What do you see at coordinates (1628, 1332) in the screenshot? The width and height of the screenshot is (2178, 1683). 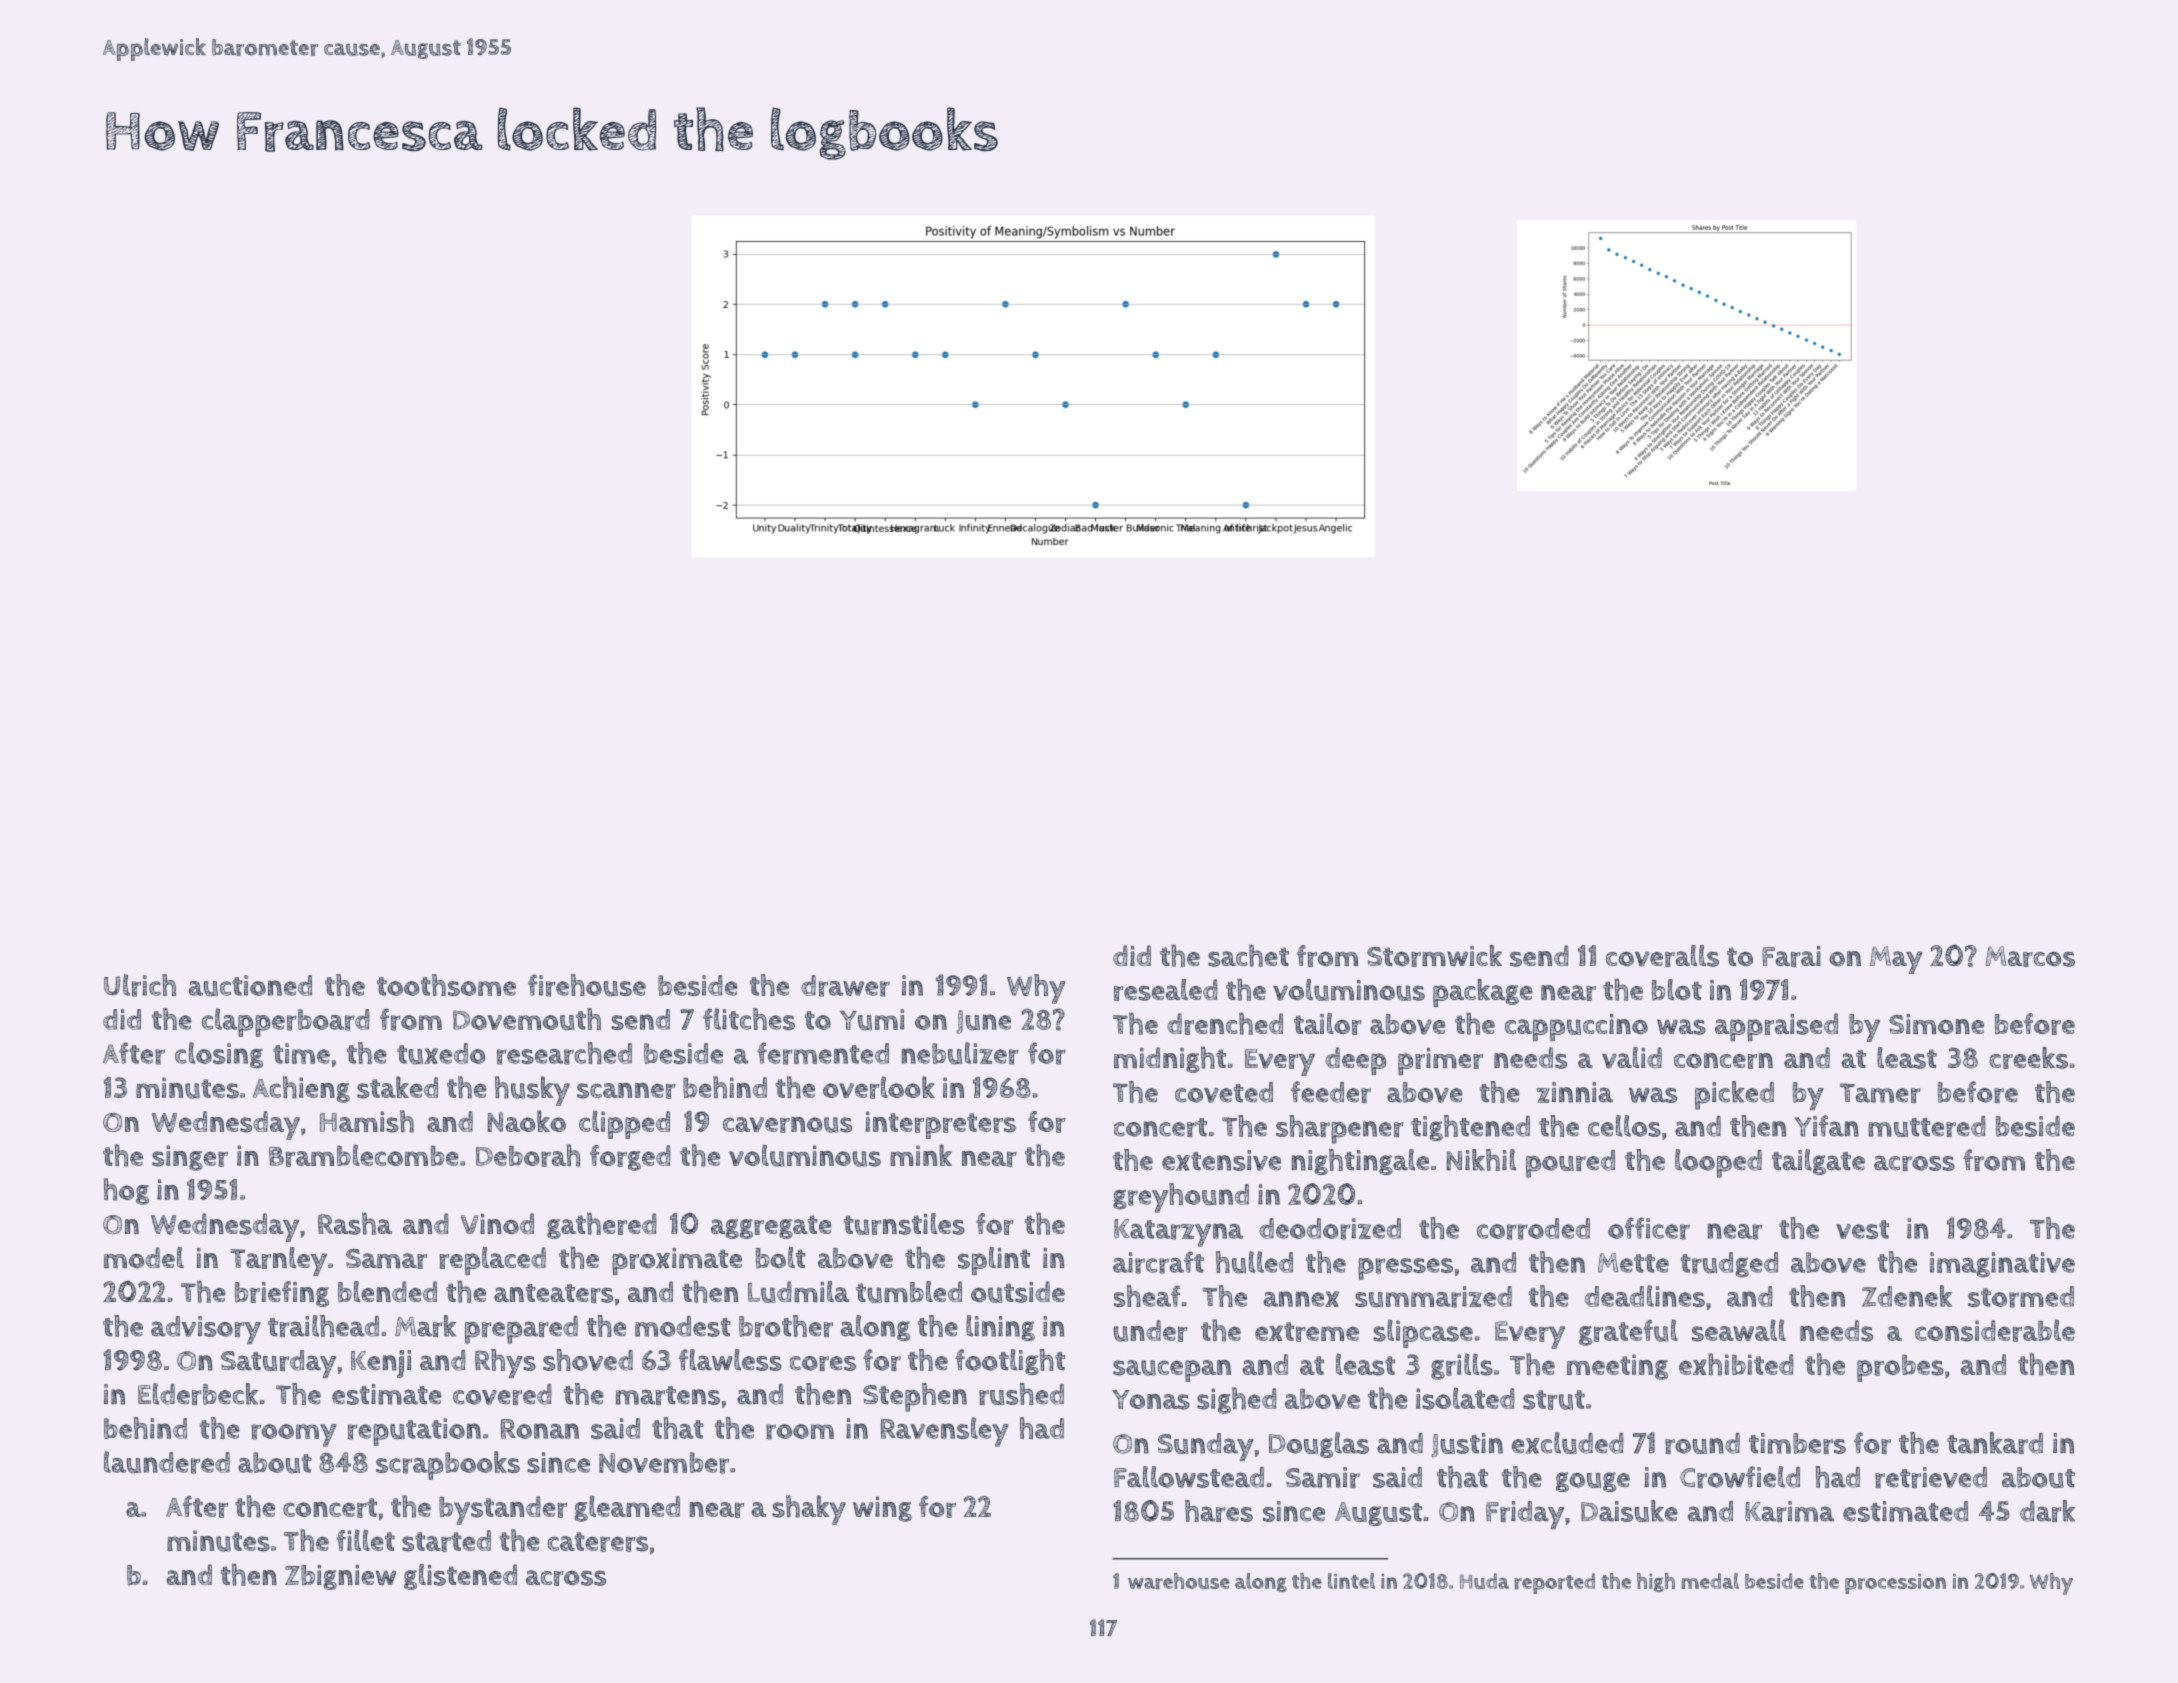 I see `grateful` at bounding box center [1628, 1332].
